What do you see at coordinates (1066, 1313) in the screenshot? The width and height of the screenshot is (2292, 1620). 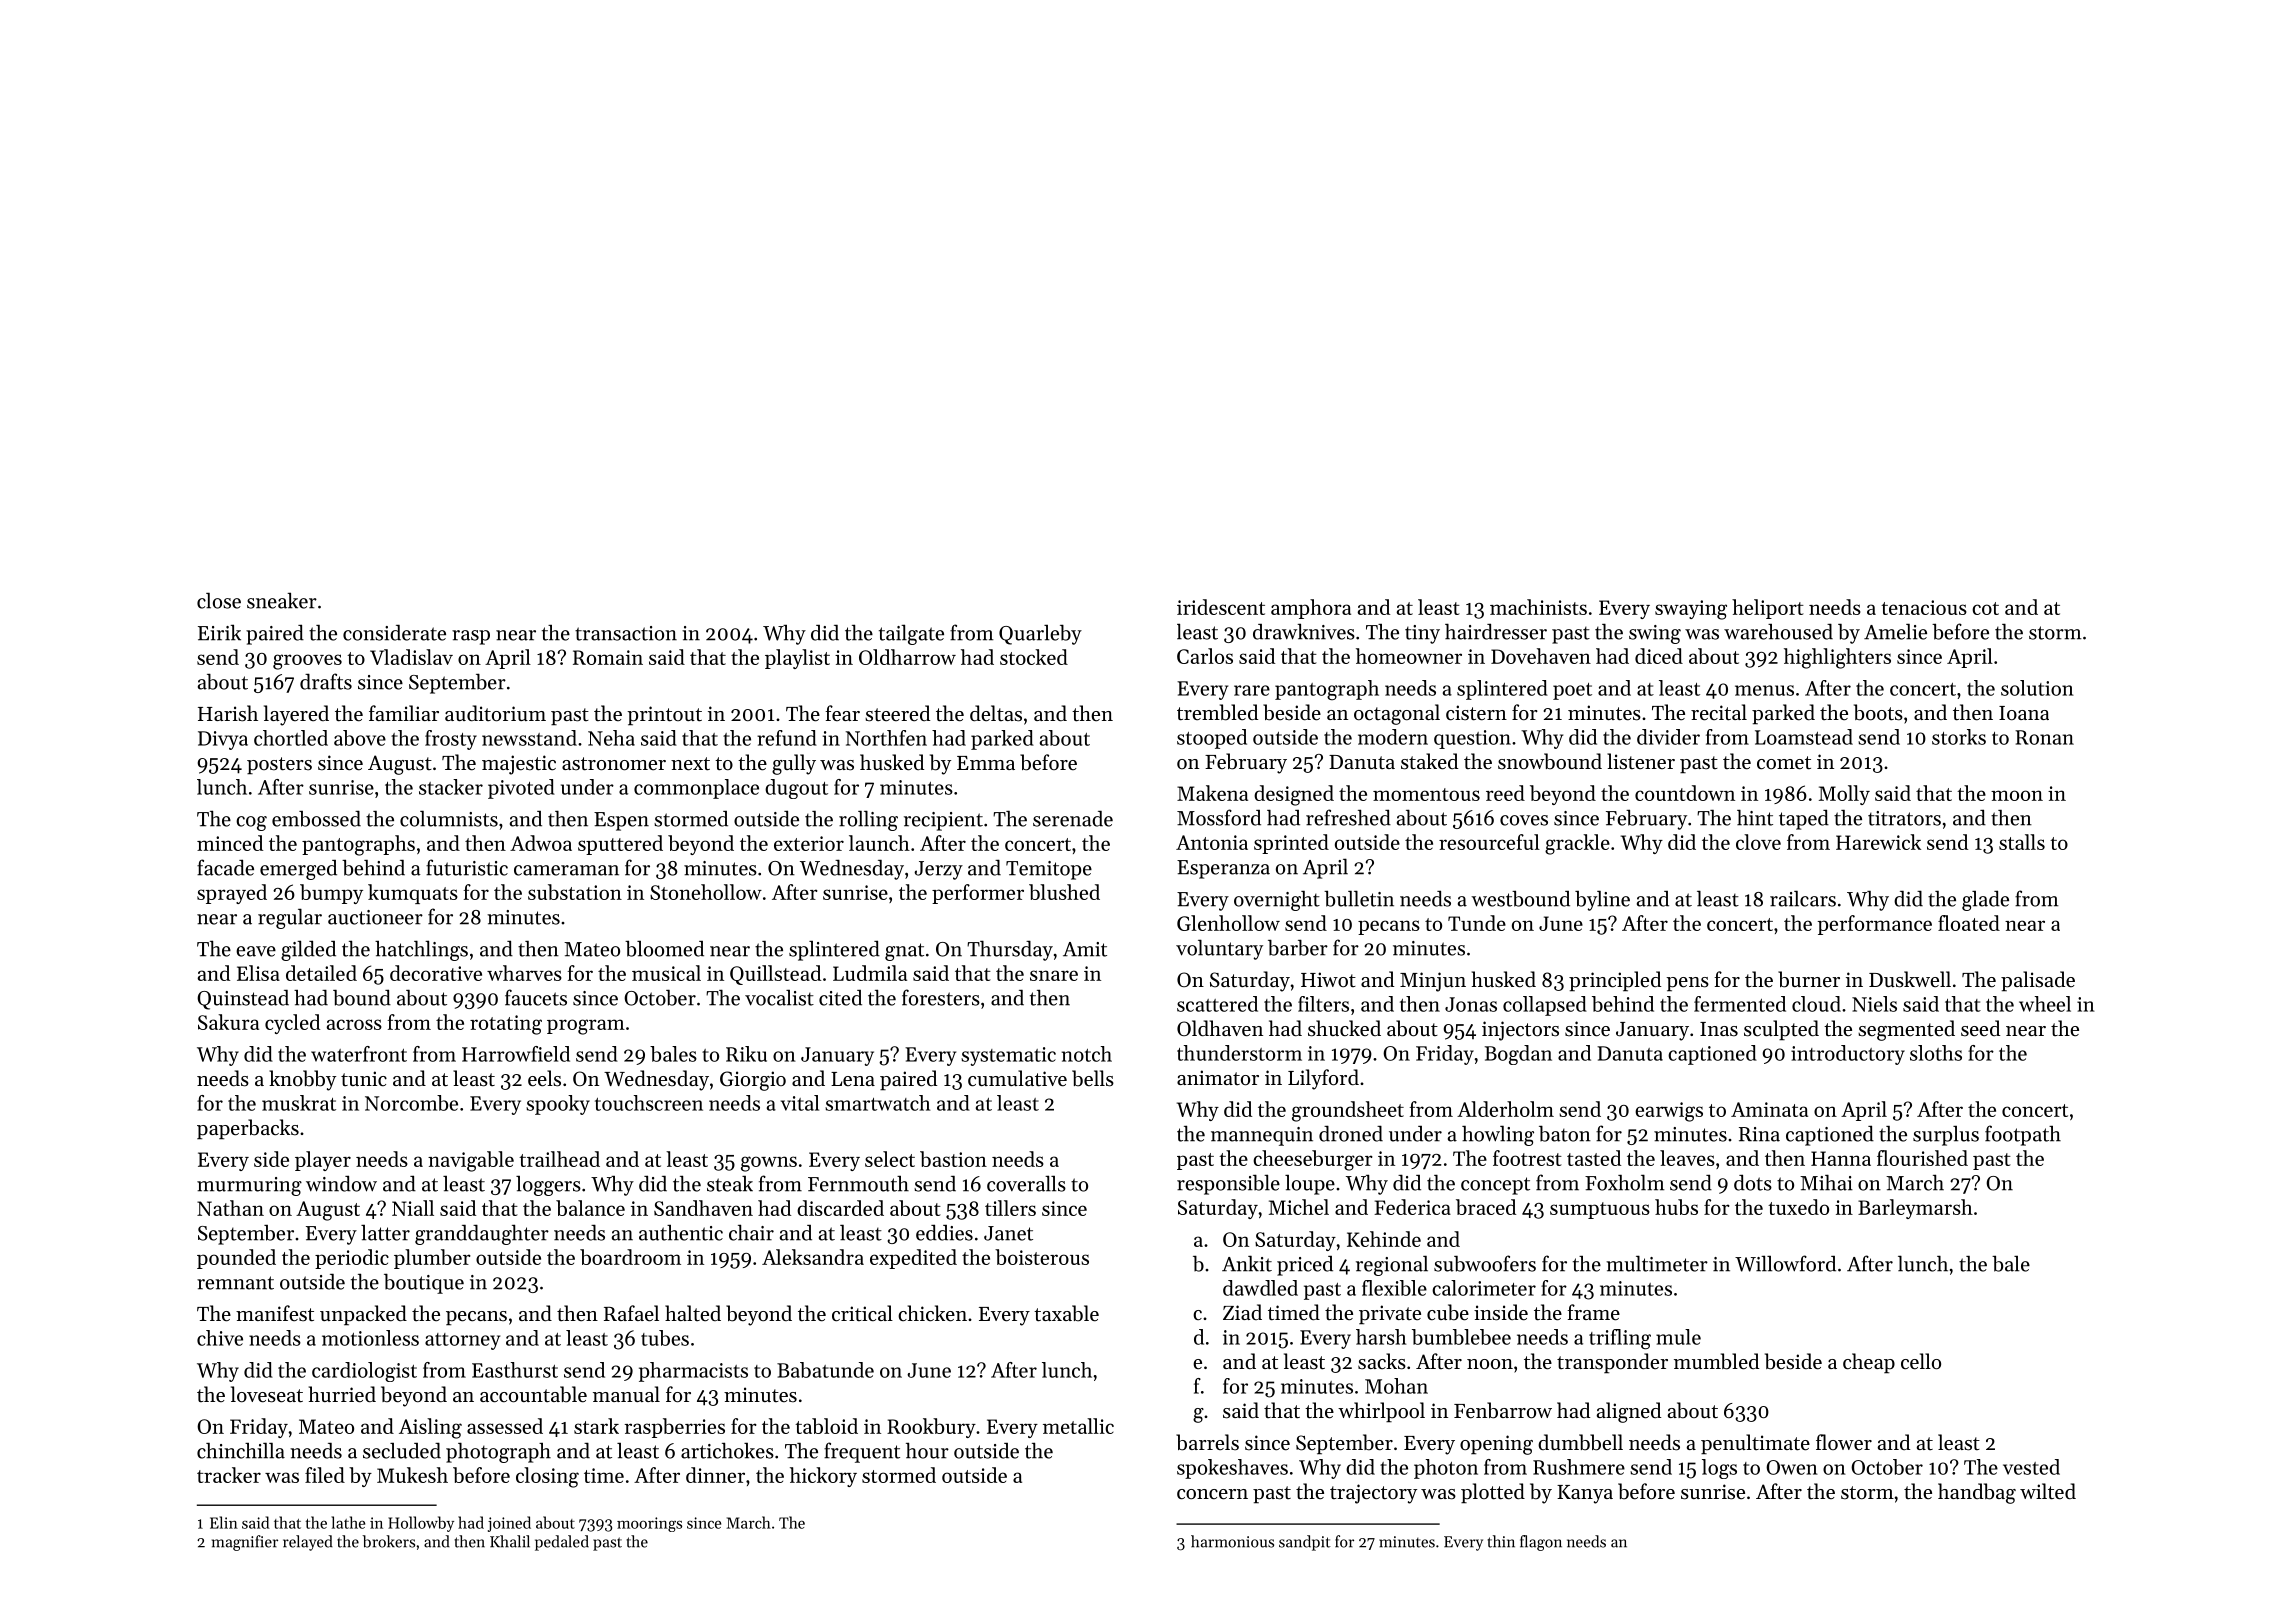 I see `taxable` at bounding box center [1066, 1313].
